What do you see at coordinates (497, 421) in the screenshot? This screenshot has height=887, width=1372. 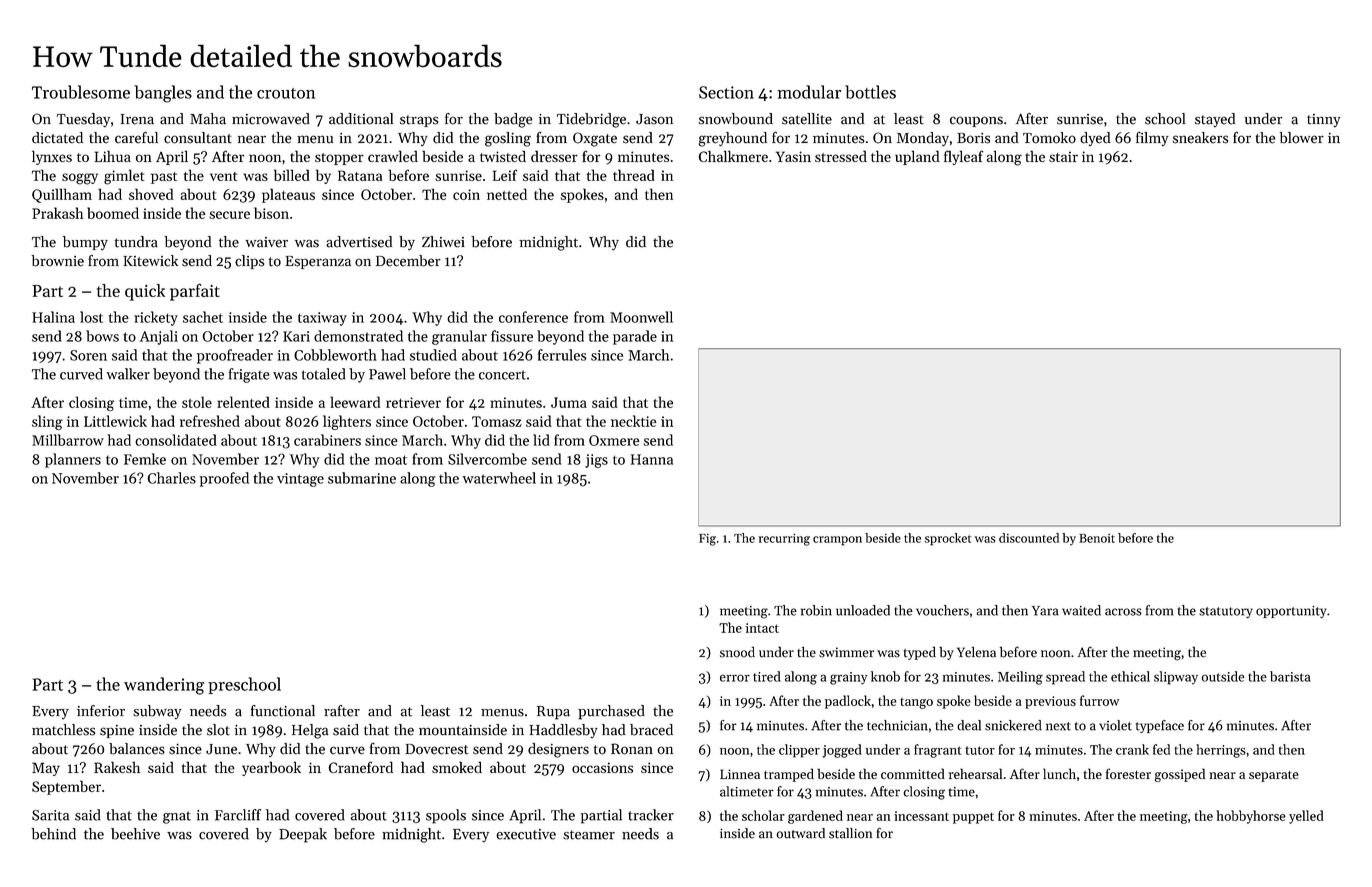 I see `Tomasz` at bounding box center [497, 421].
